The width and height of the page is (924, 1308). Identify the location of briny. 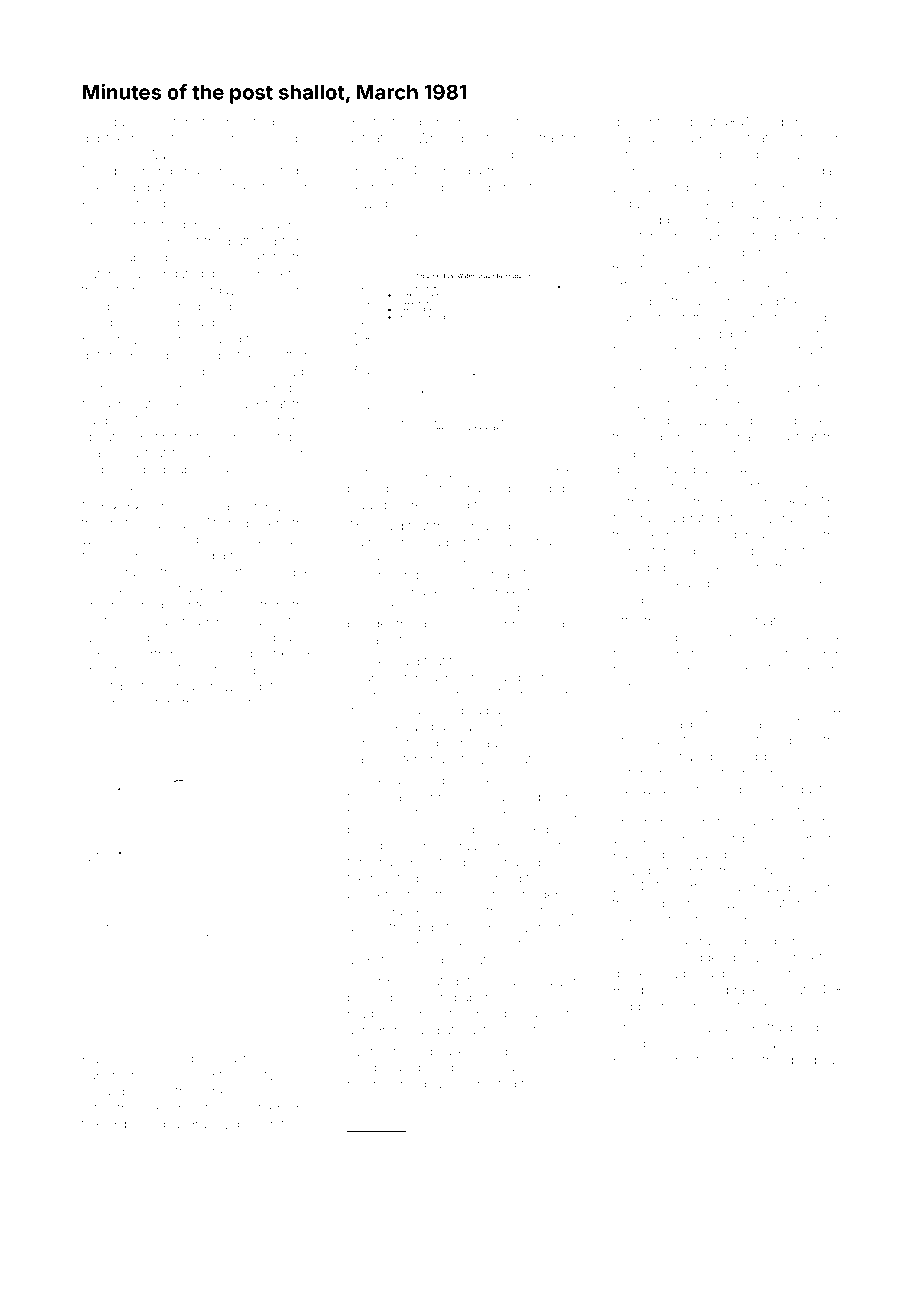
(234, 389).
